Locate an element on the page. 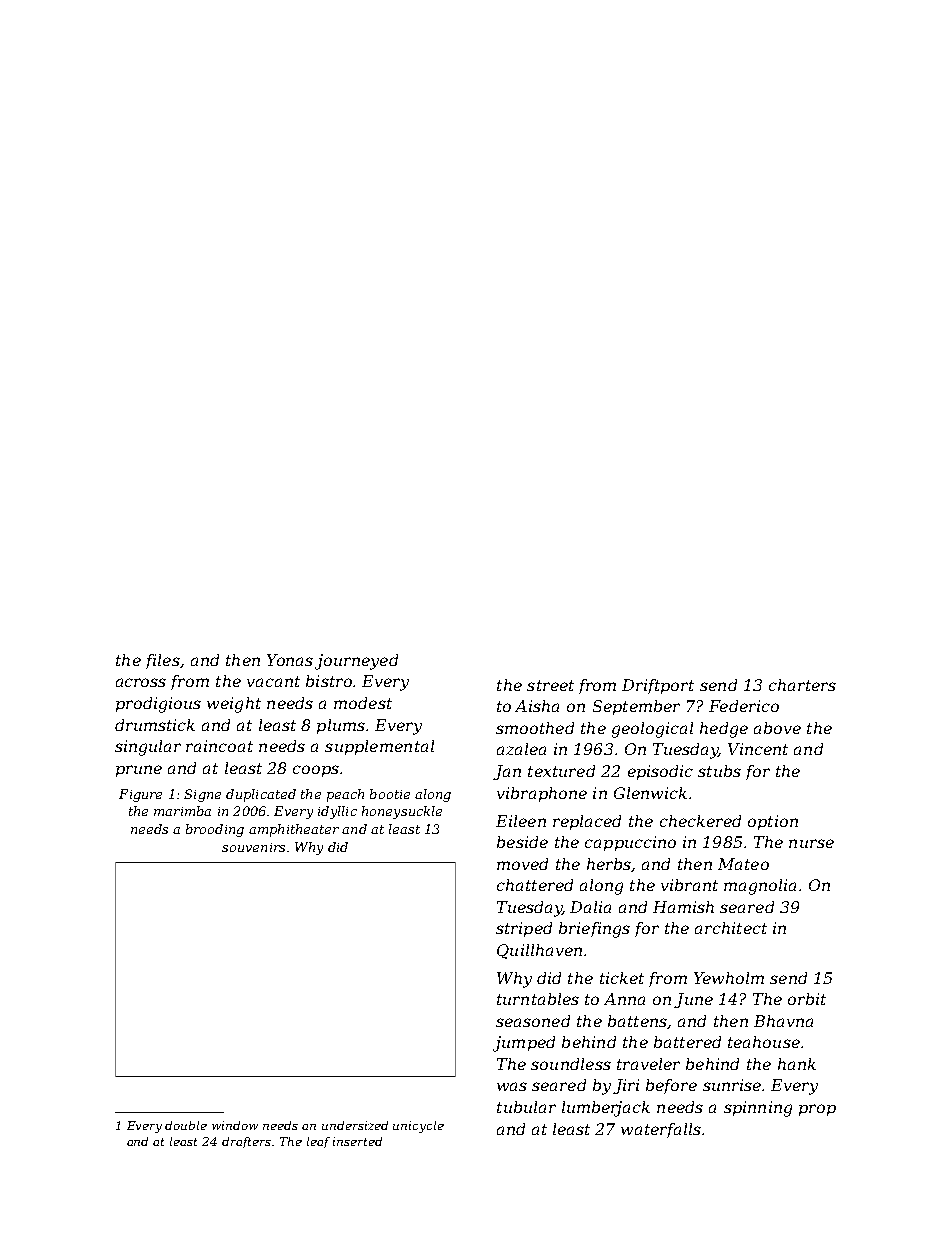  Yonas is located at coordinates (290, 660).
